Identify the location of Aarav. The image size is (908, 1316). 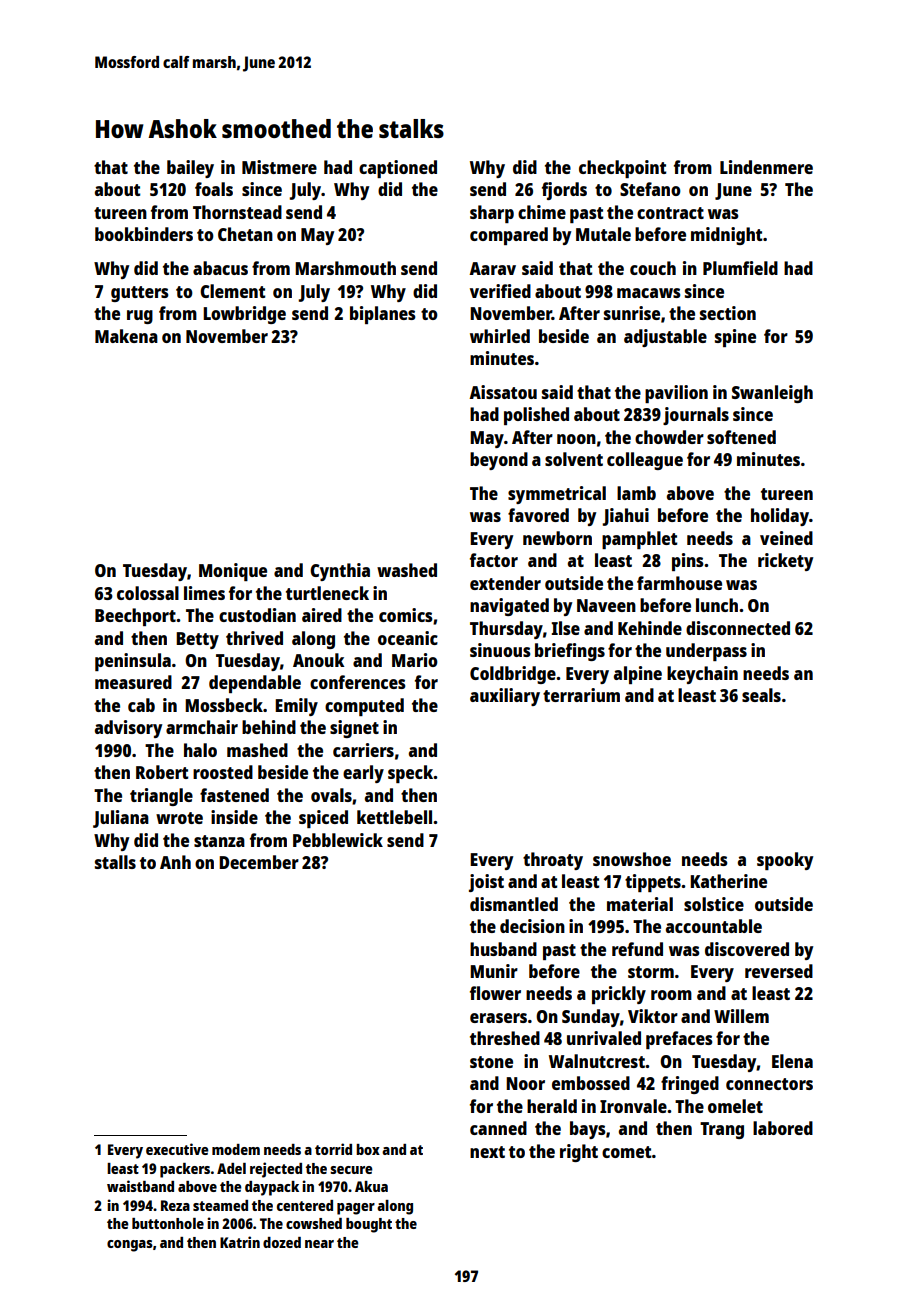
(492, 268).
